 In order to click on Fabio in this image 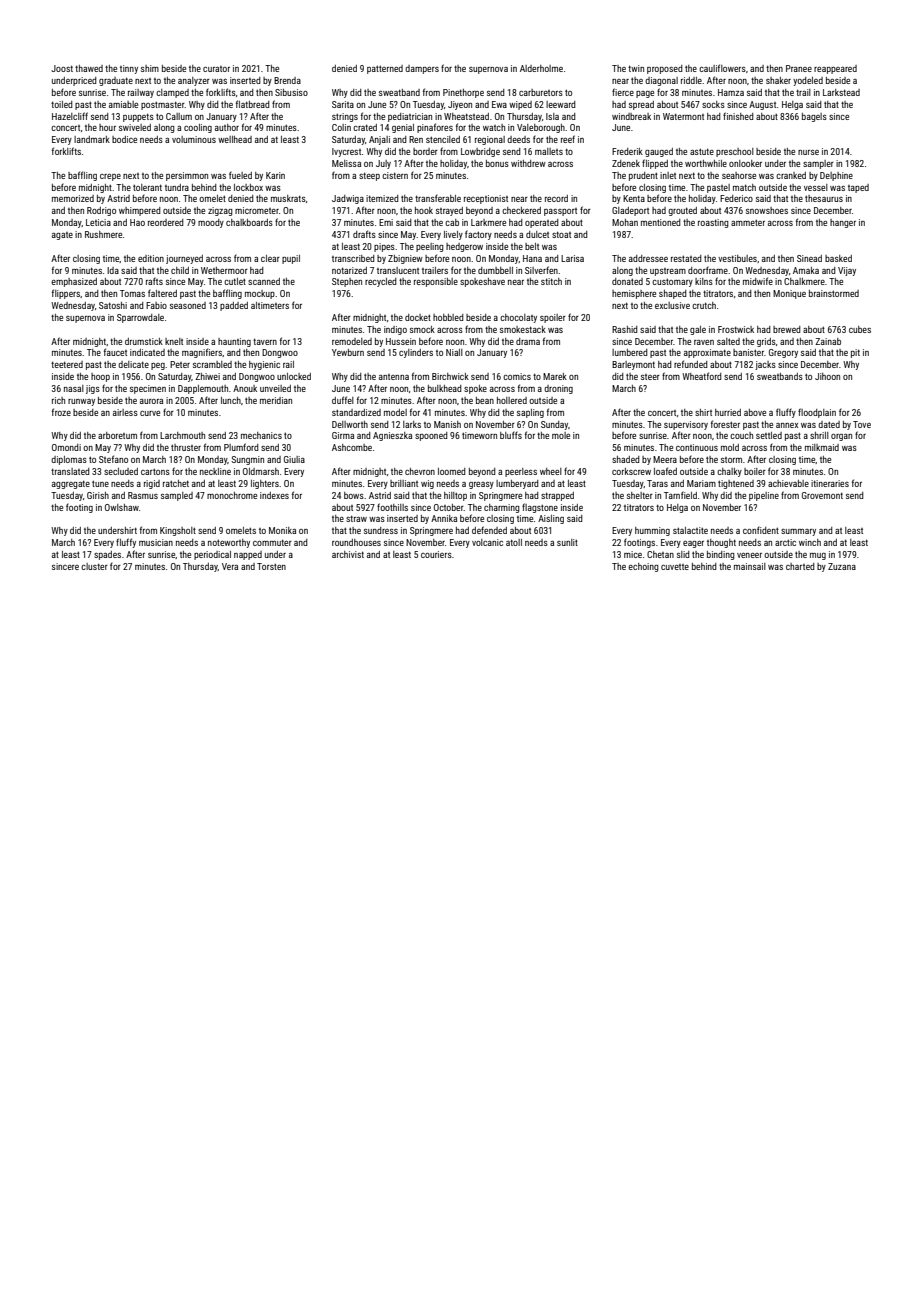, I will do `click(156, 305)`.
